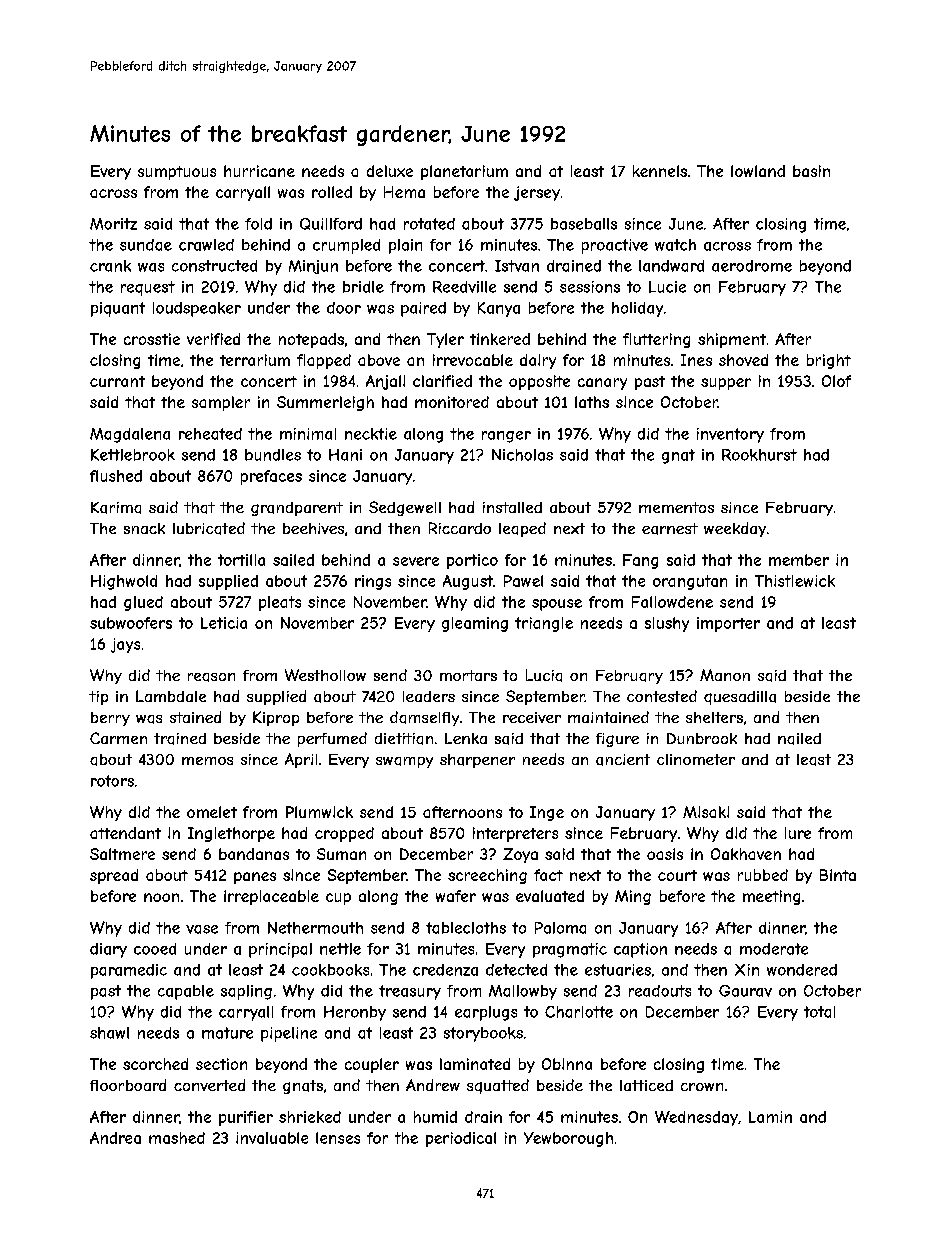  I want to click on nailed, so click(799, 739).
